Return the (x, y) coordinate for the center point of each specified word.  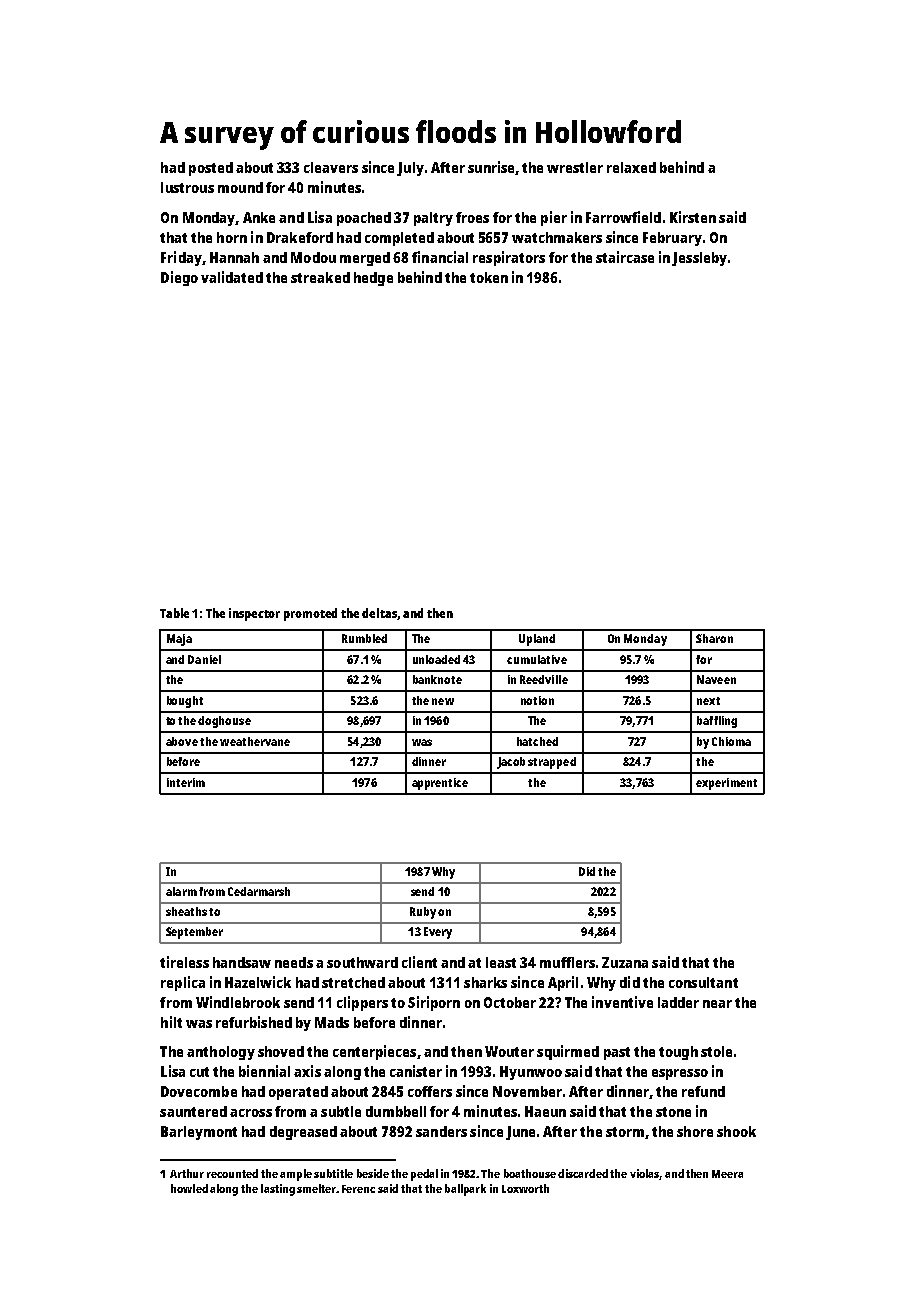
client (419, 962)
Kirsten (693, 217)
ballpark (465, 1190)
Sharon (714, 638)
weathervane (255, 741)
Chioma (731, 741)
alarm (181, 891)
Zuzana (625, 962)
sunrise (491, 167)
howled (189, 1188)
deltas (380, 614)
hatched (537, 741)
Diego (179, 278)
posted (211, 169)
